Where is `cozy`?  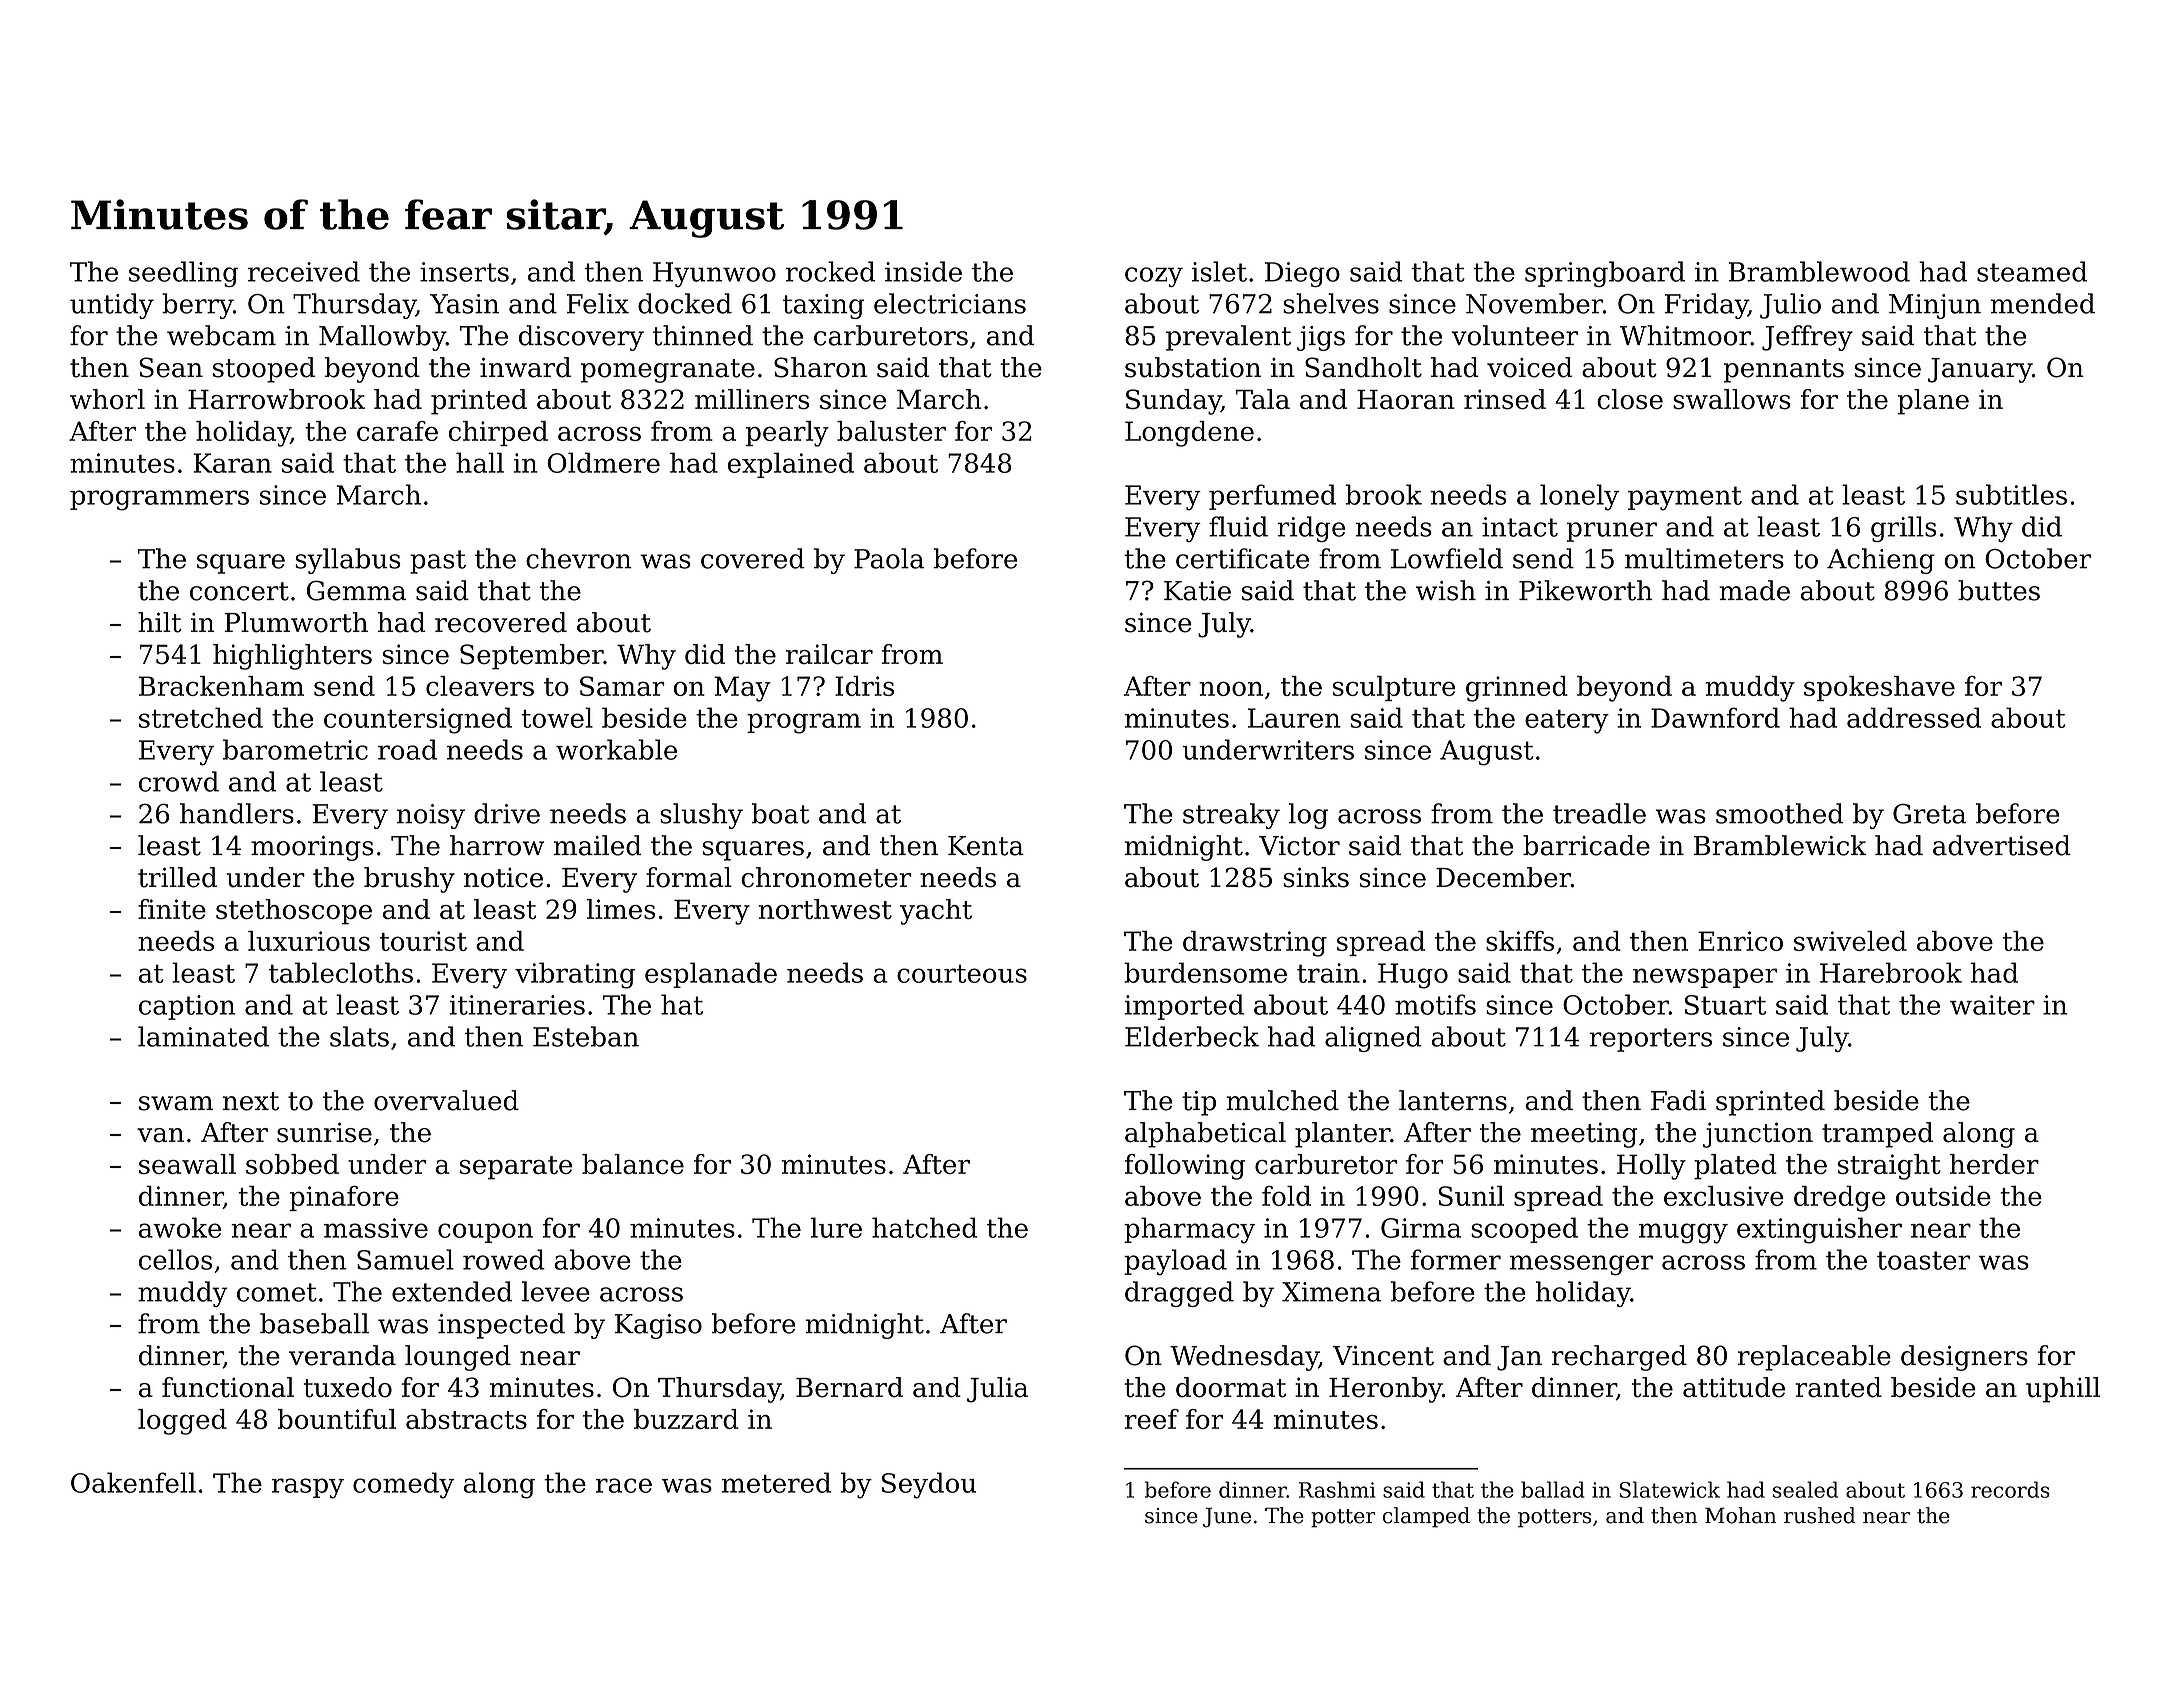
cozy is located at coordinates (1154, 277).
